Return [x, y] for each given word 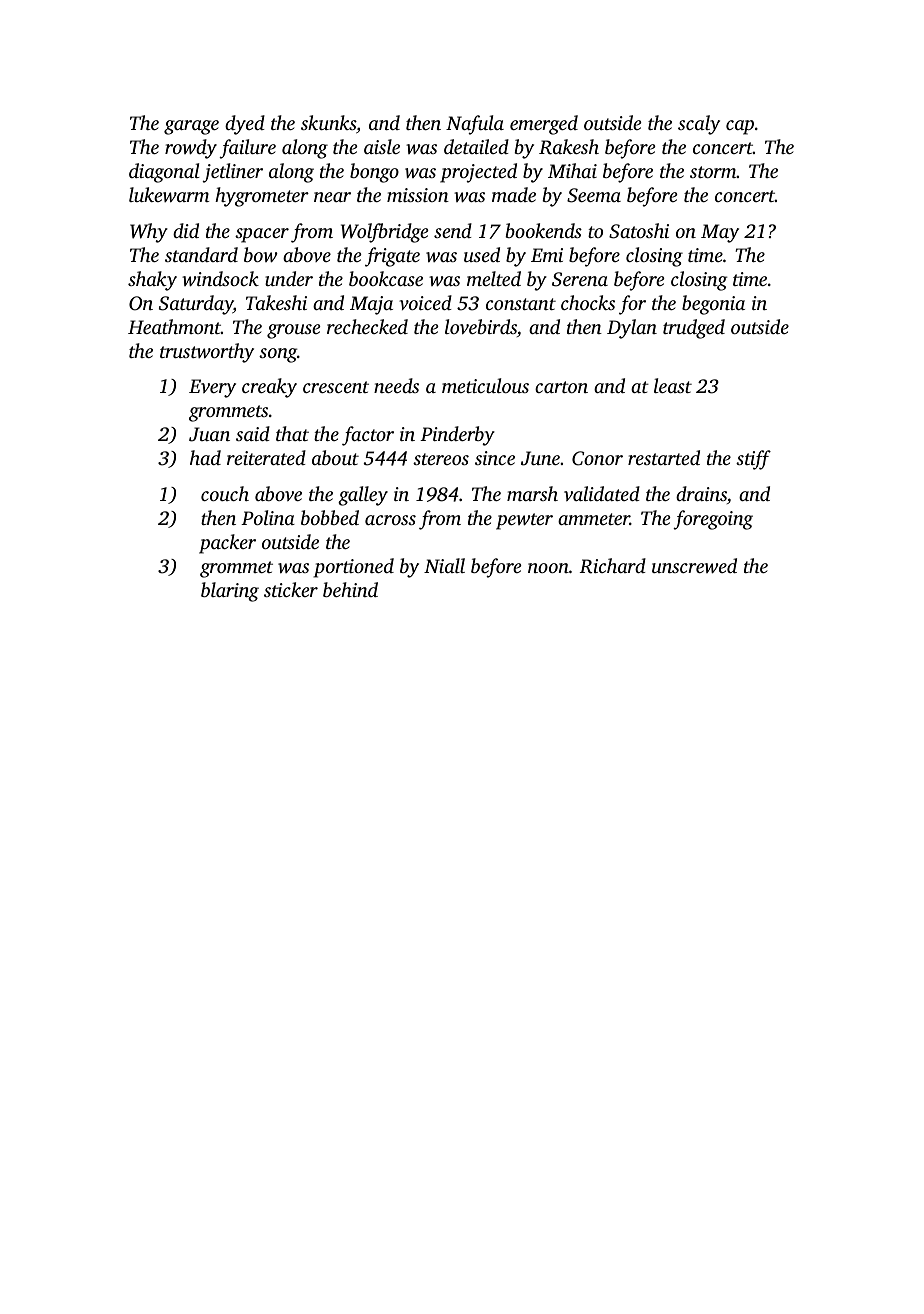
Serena [580, 279]
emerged [544, 125]
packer [227, 544]
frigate [392, 257]
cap [740, 127]
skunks [328, 122]
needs [396, 385]
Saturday [196, 305]
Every [212, 388]
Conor [597, 458]
